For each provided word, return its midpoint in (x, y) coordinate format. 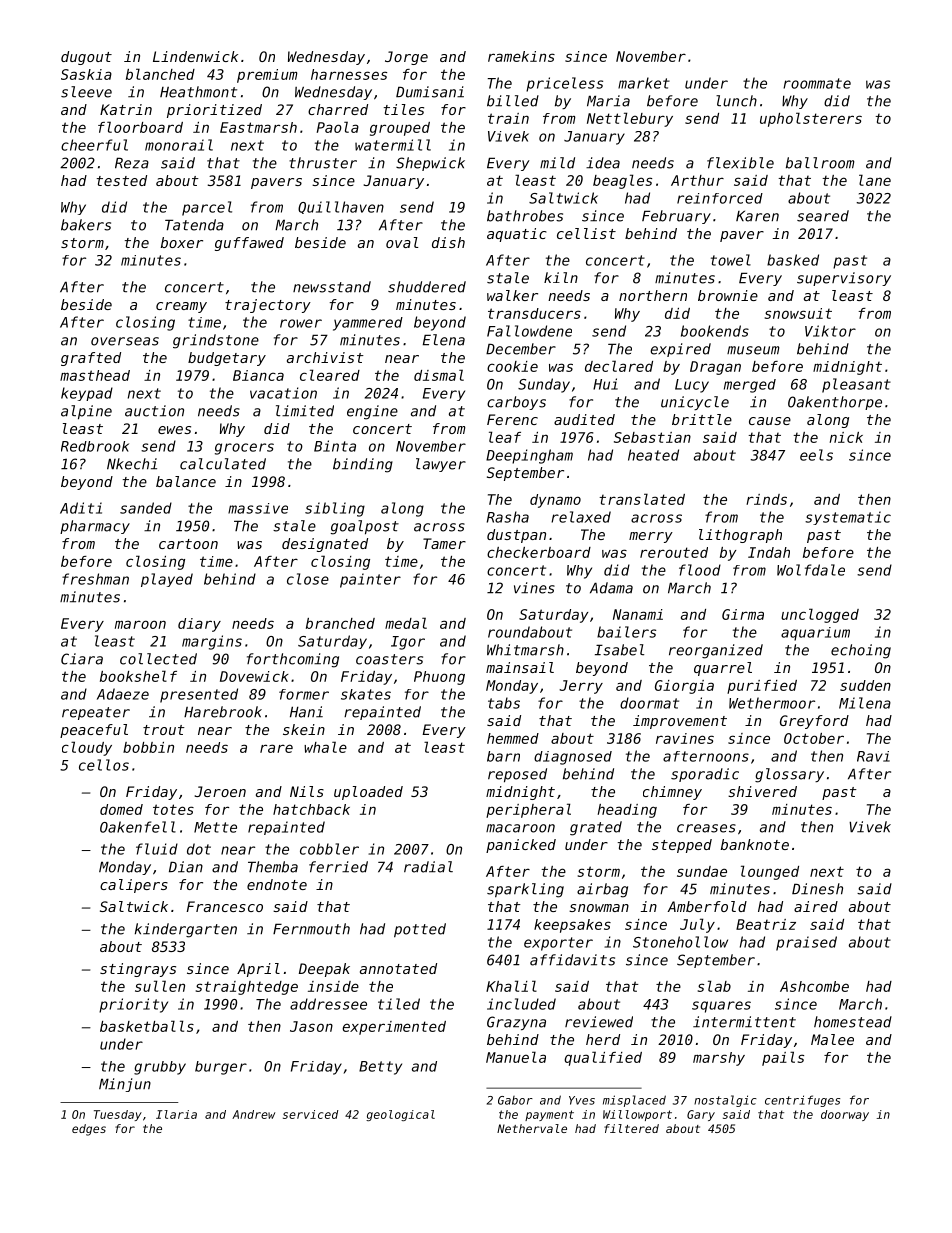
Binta (335, 446)
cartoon (188, 544)
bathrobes (525, 216)
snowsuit (798, 313)
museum (753, 350)
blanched (160, 74)
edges (89, 1130)
